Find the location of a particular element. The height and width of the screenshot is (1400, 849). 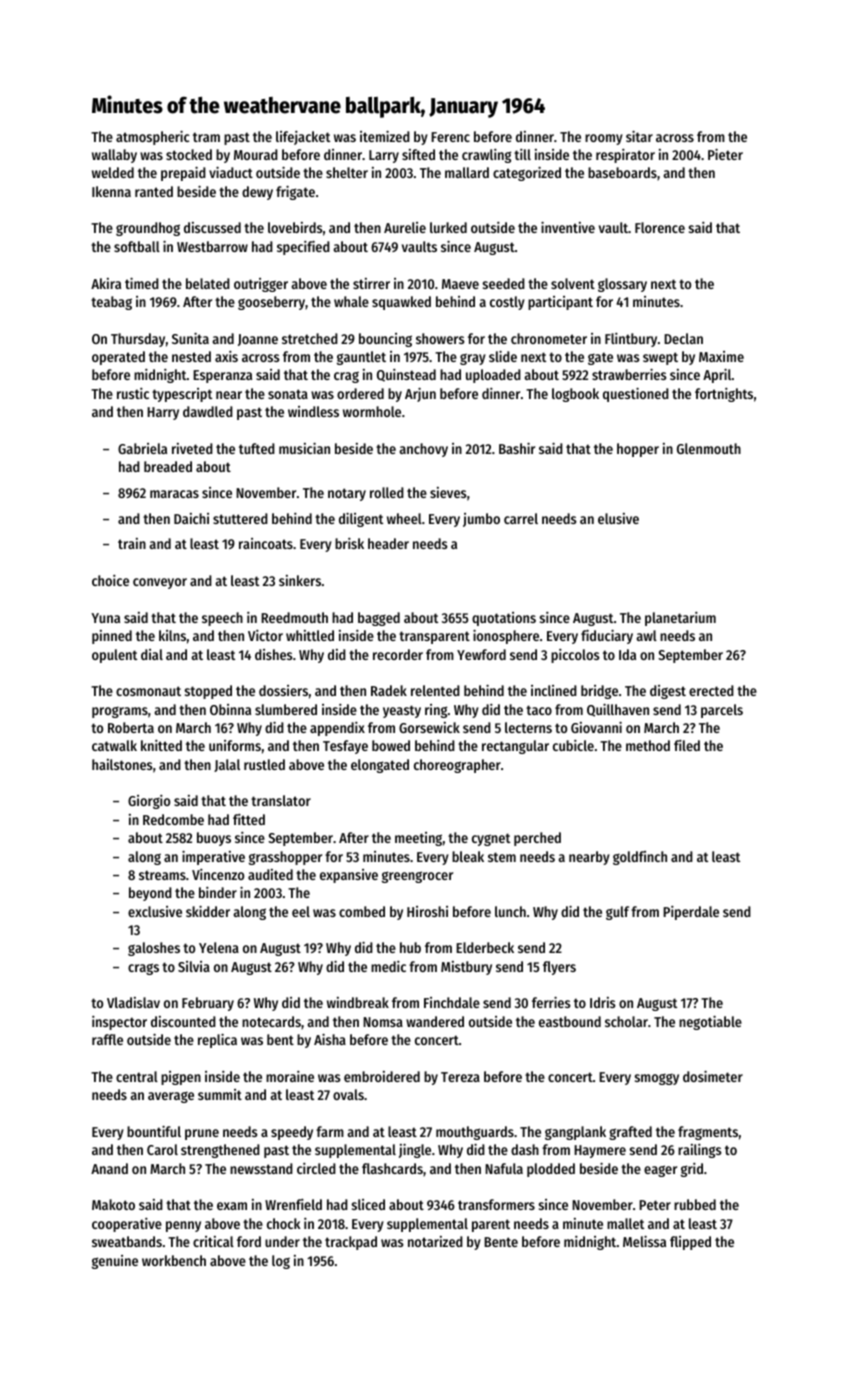

exclusive is located at coordinates (155, 911).
